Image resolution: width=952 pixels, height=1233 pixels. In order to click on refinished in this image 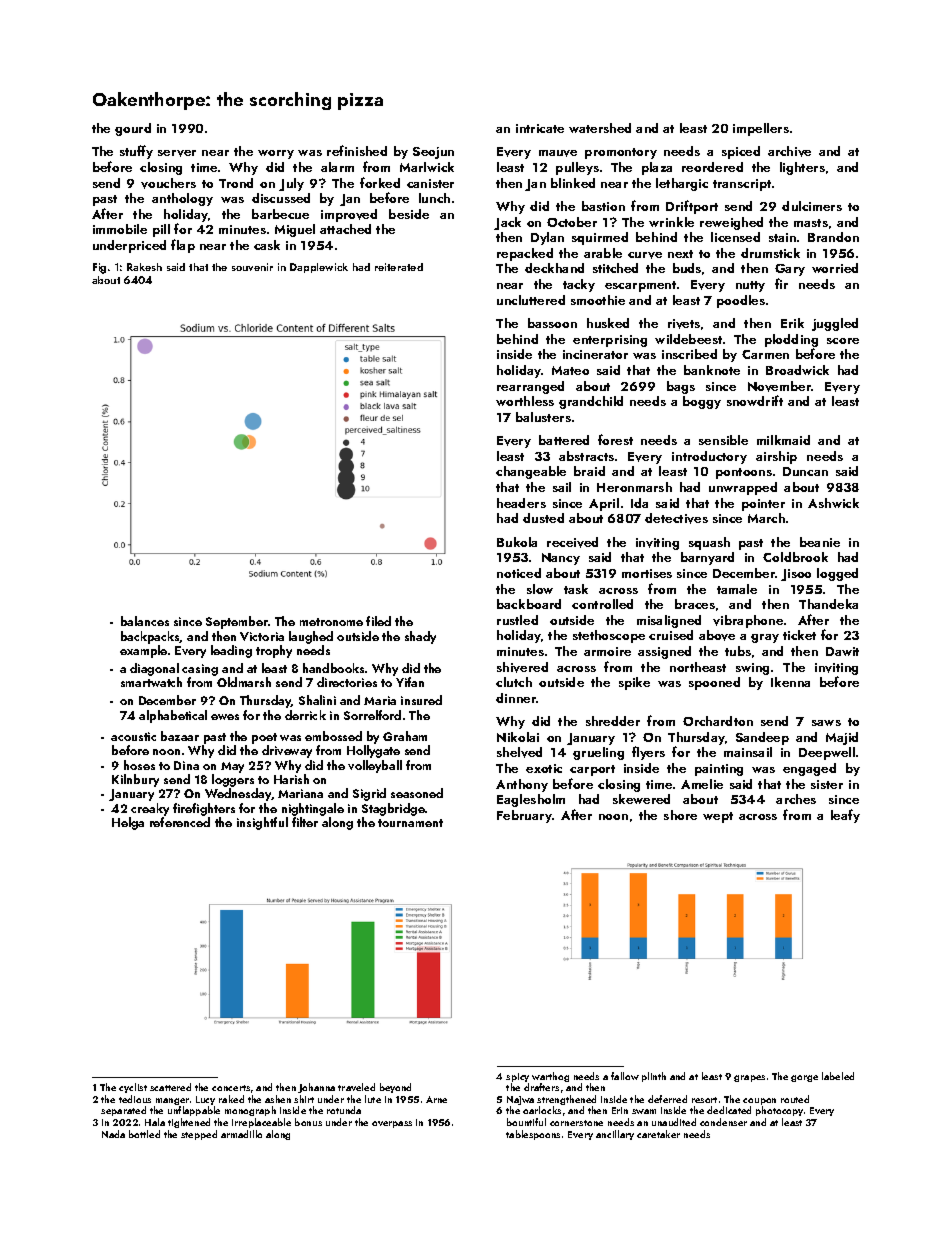, I will do `click(357, 150)`.
